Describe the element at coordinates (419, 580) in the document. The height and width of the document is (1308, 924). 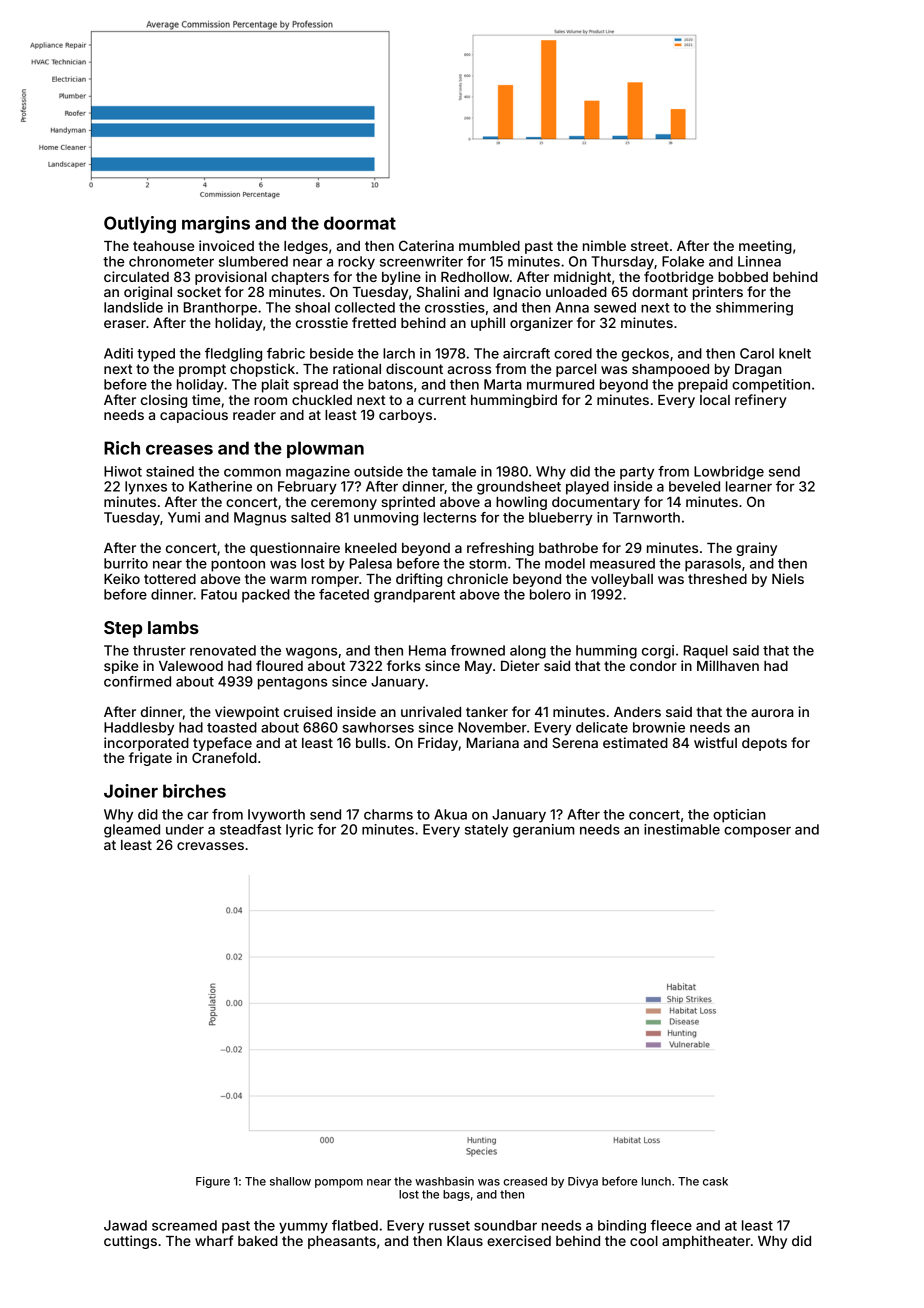
I see `drifting` at that location.
